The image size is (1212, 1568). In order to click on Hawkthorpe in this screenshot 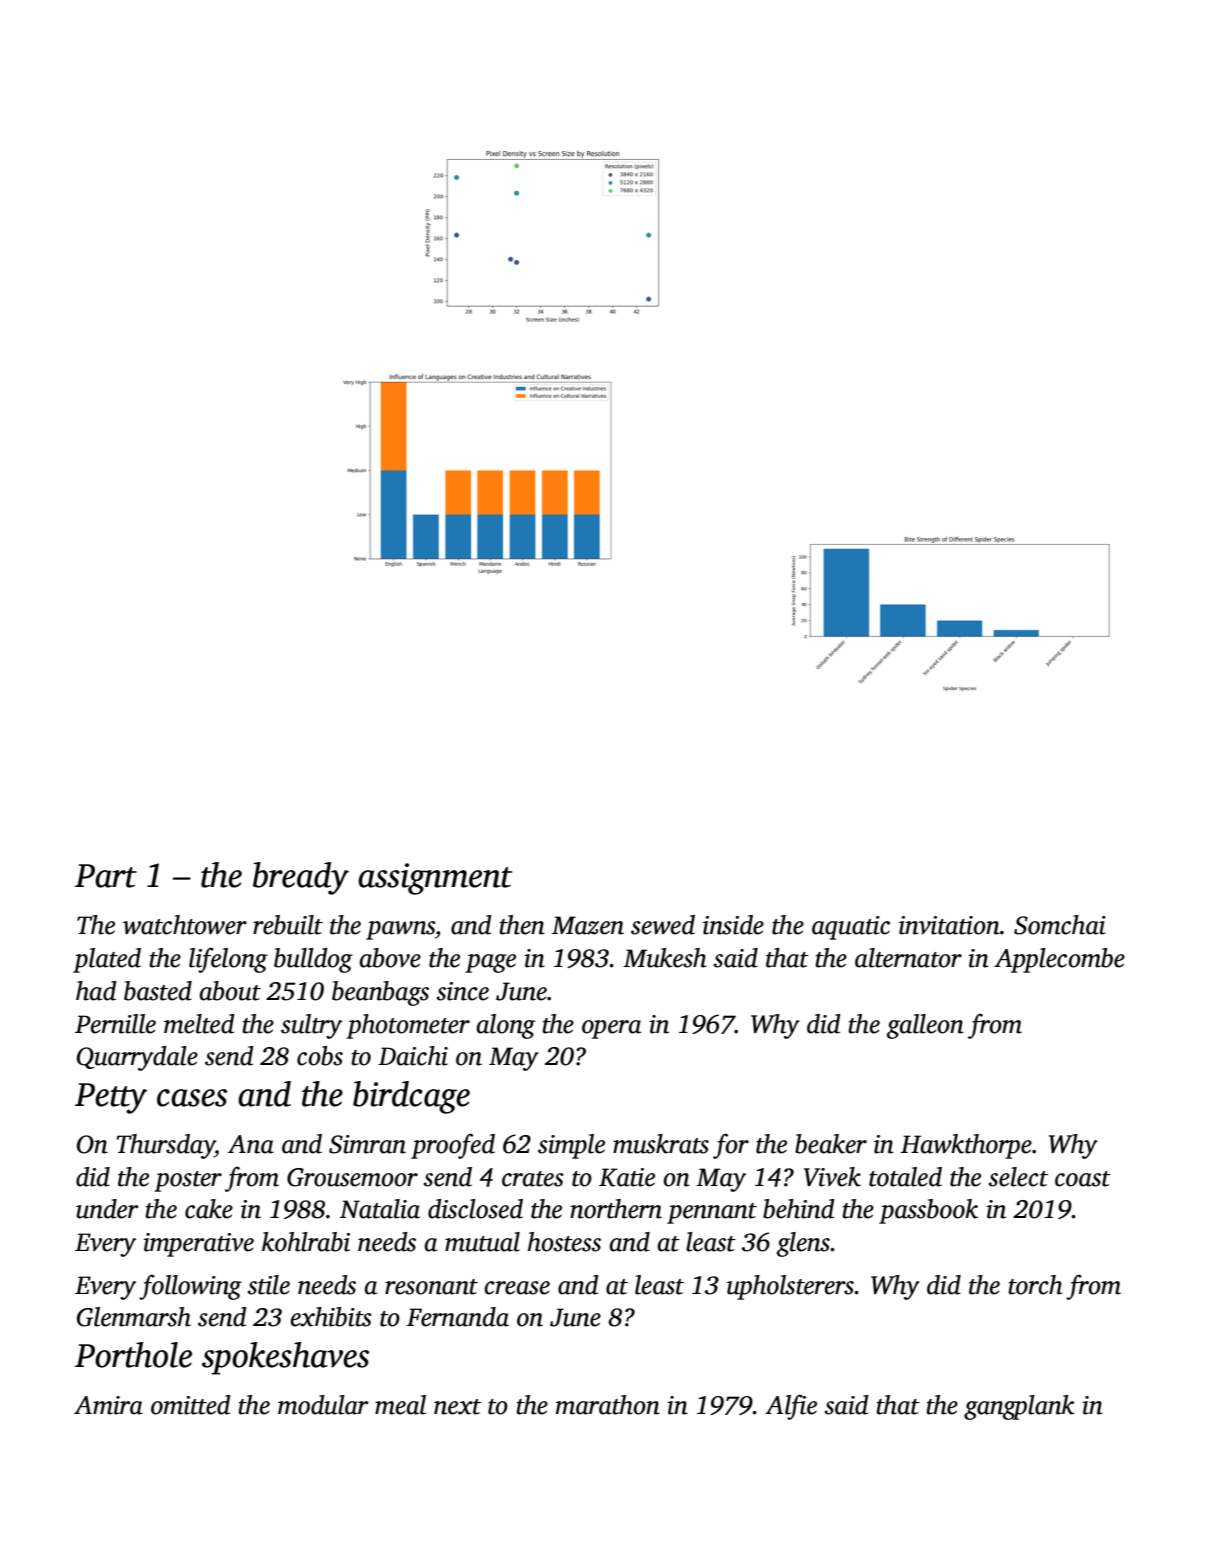, I will do `click(966, 1146)`.
